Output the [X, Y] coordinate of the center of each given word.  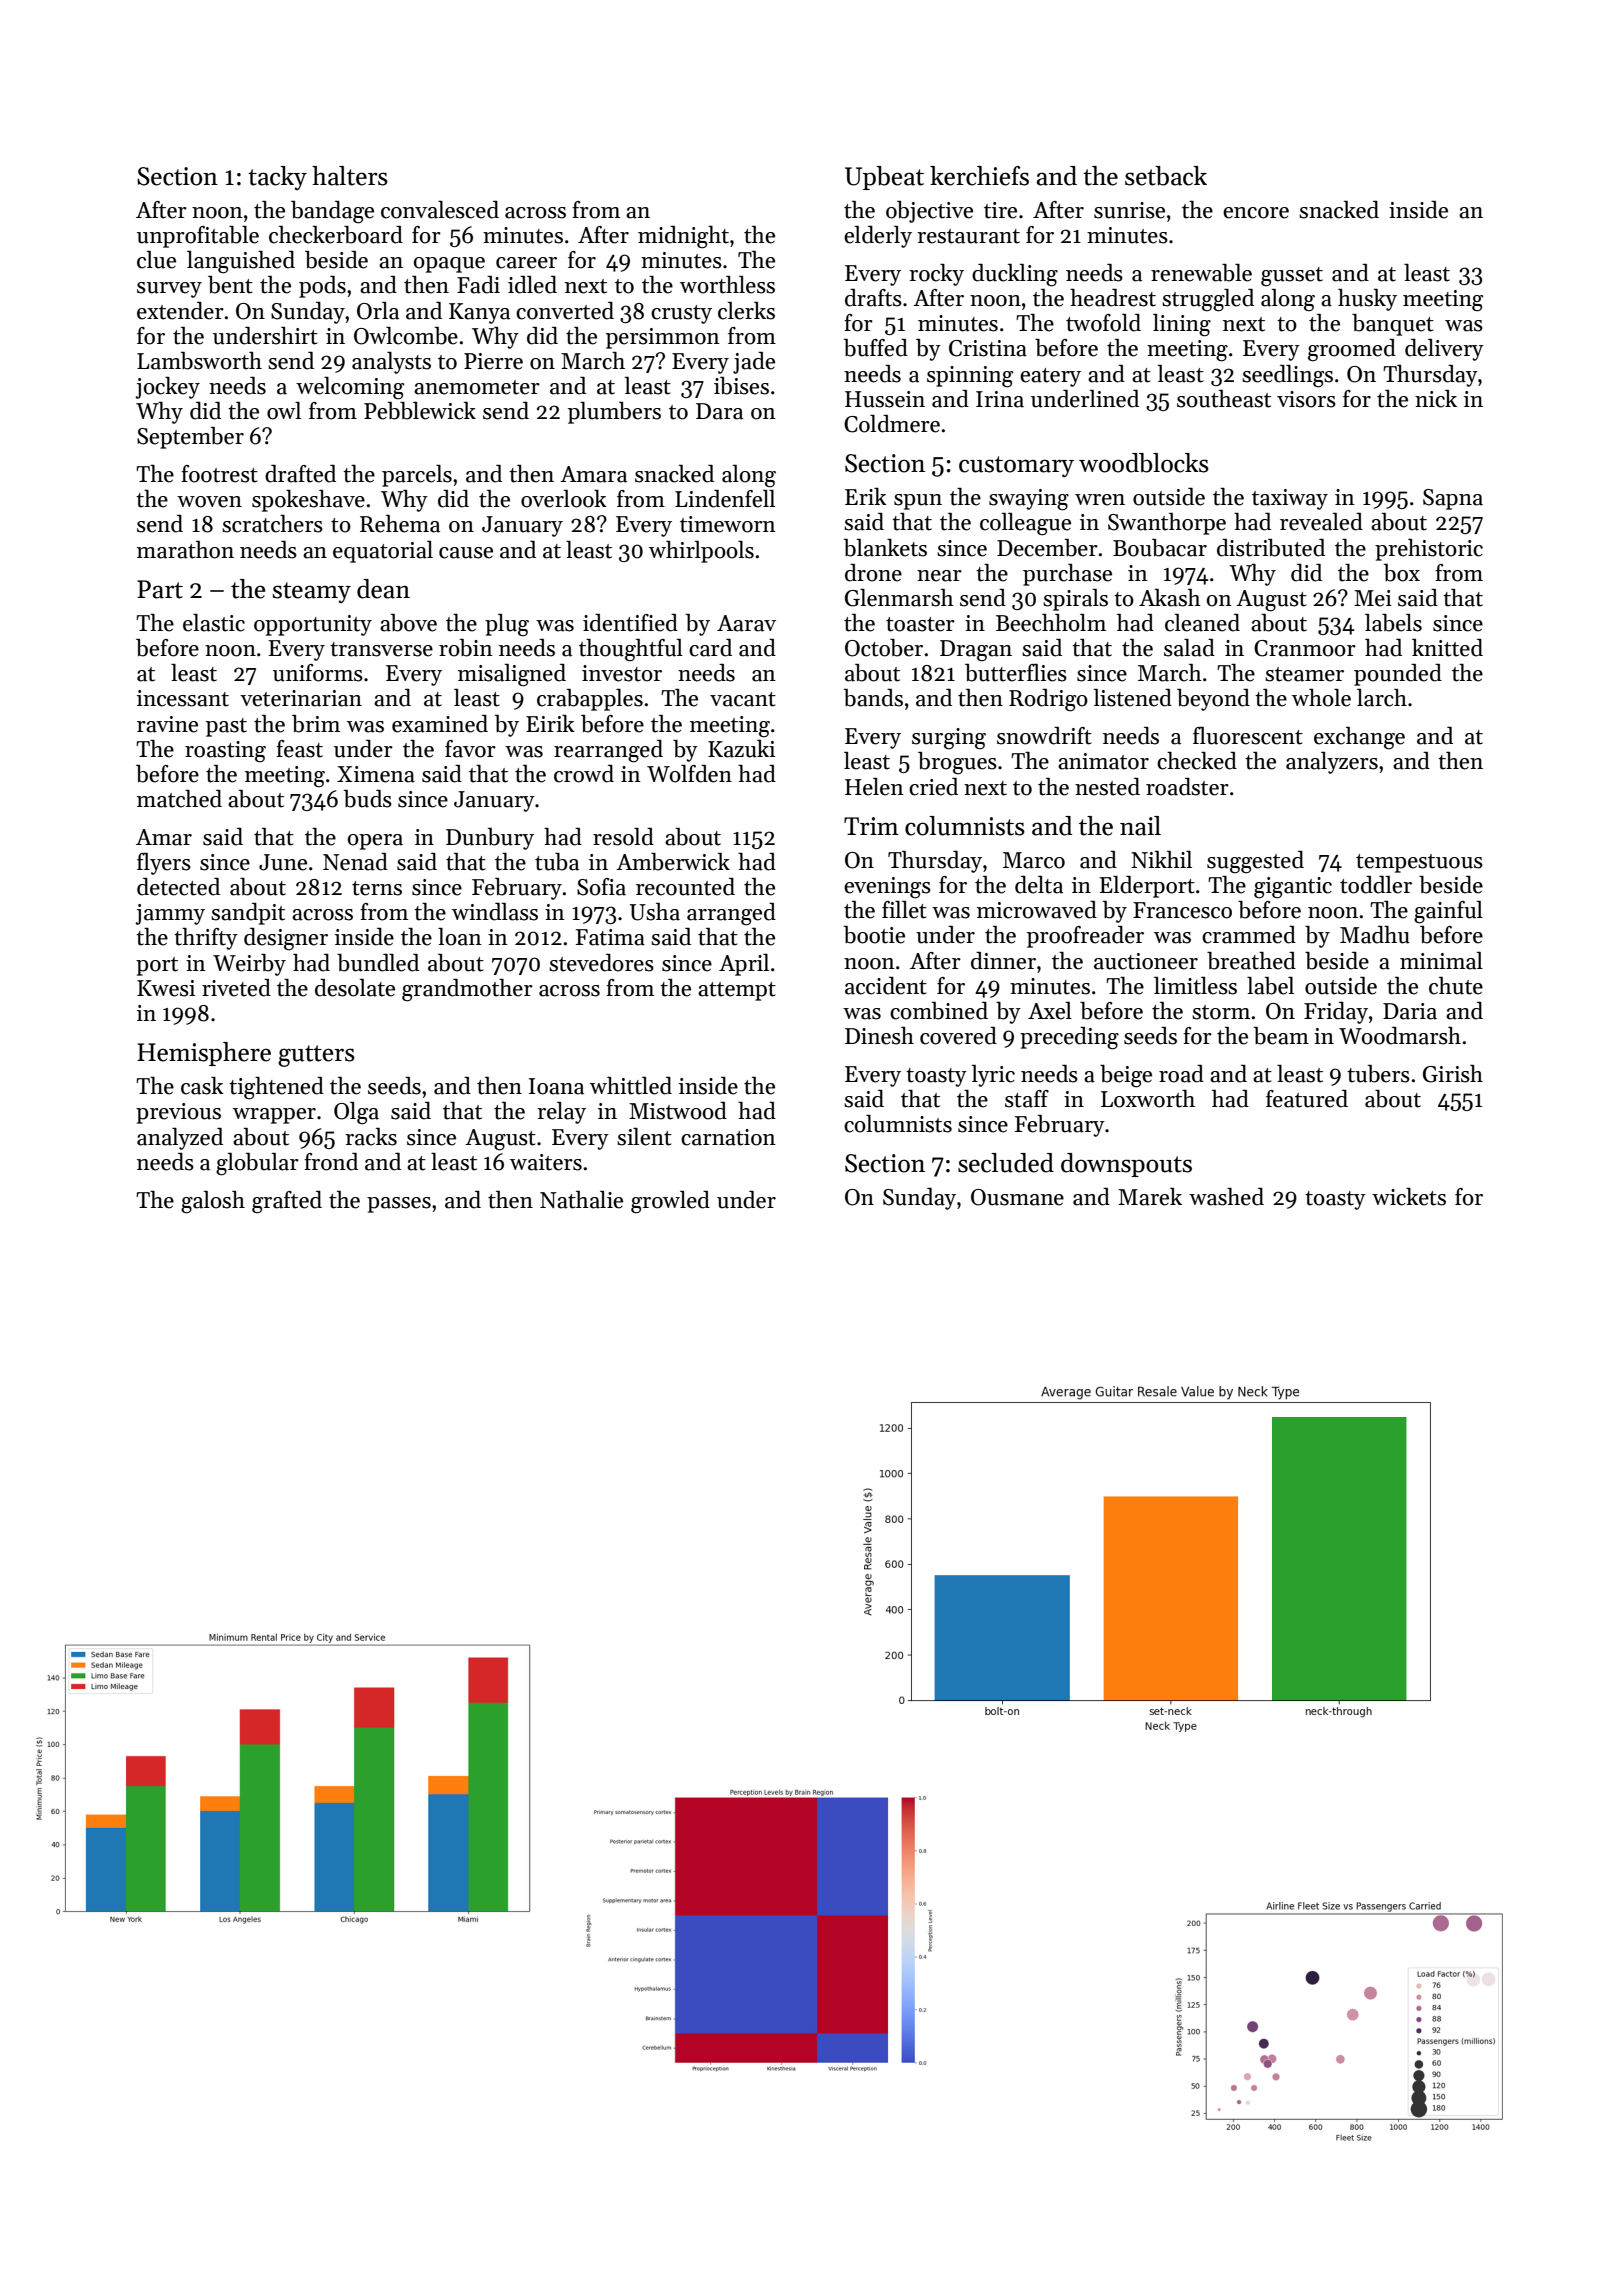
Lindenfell [725, 499]
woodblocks [1144, 463]
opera [375, 842]
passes [399, 1205]
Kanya [479, 313]
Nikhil [1161, 859]
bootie [874, 935]
